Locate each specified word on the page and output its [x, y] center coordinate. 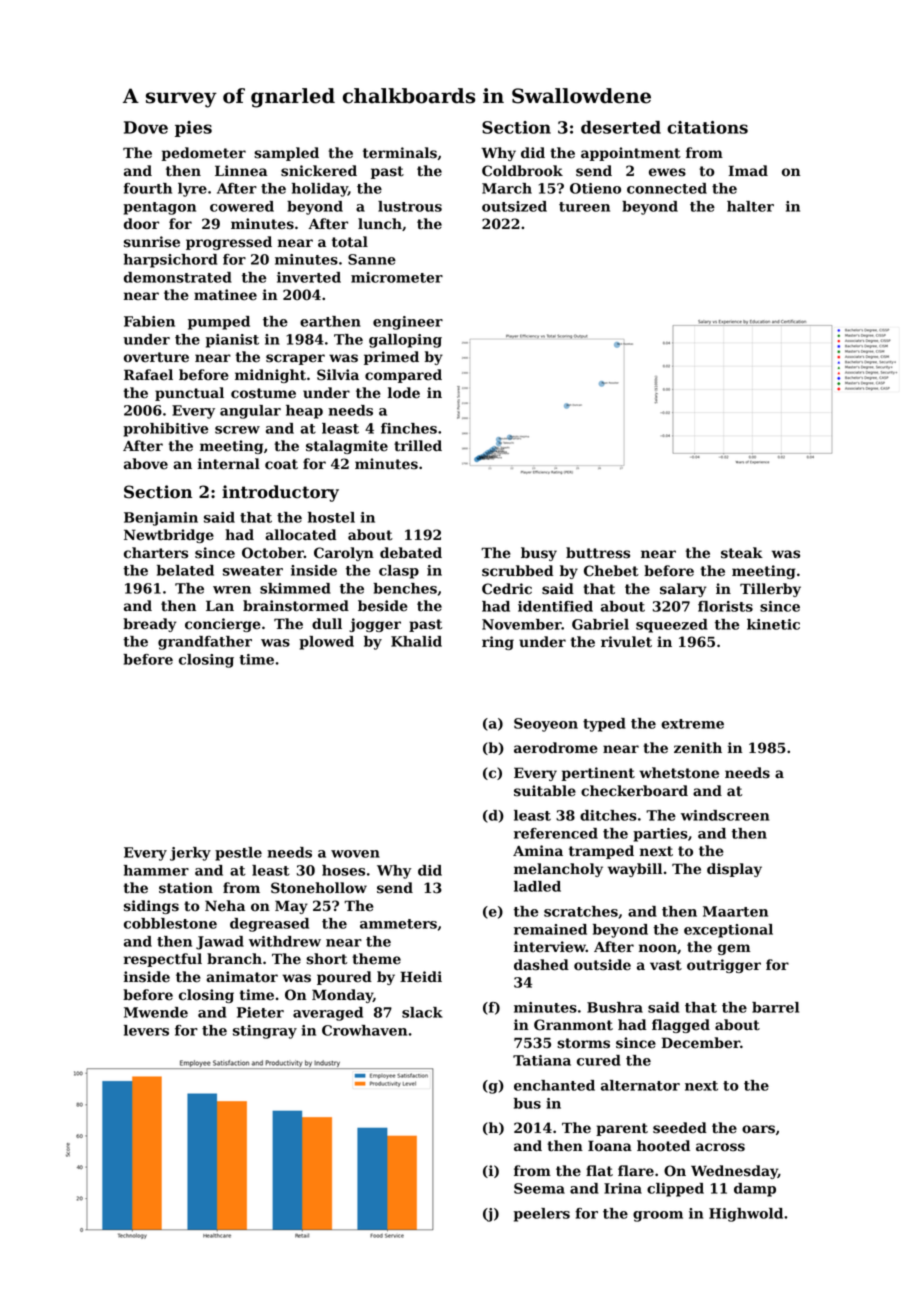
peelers [542, 1215]
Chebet [611, 571]
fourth [148, 188]
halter [750, 206]
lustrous [410, 206]
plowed [326, 643]
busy [539, 554]
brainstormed [296, 606]
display [734, 870]
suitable [545, 791]
